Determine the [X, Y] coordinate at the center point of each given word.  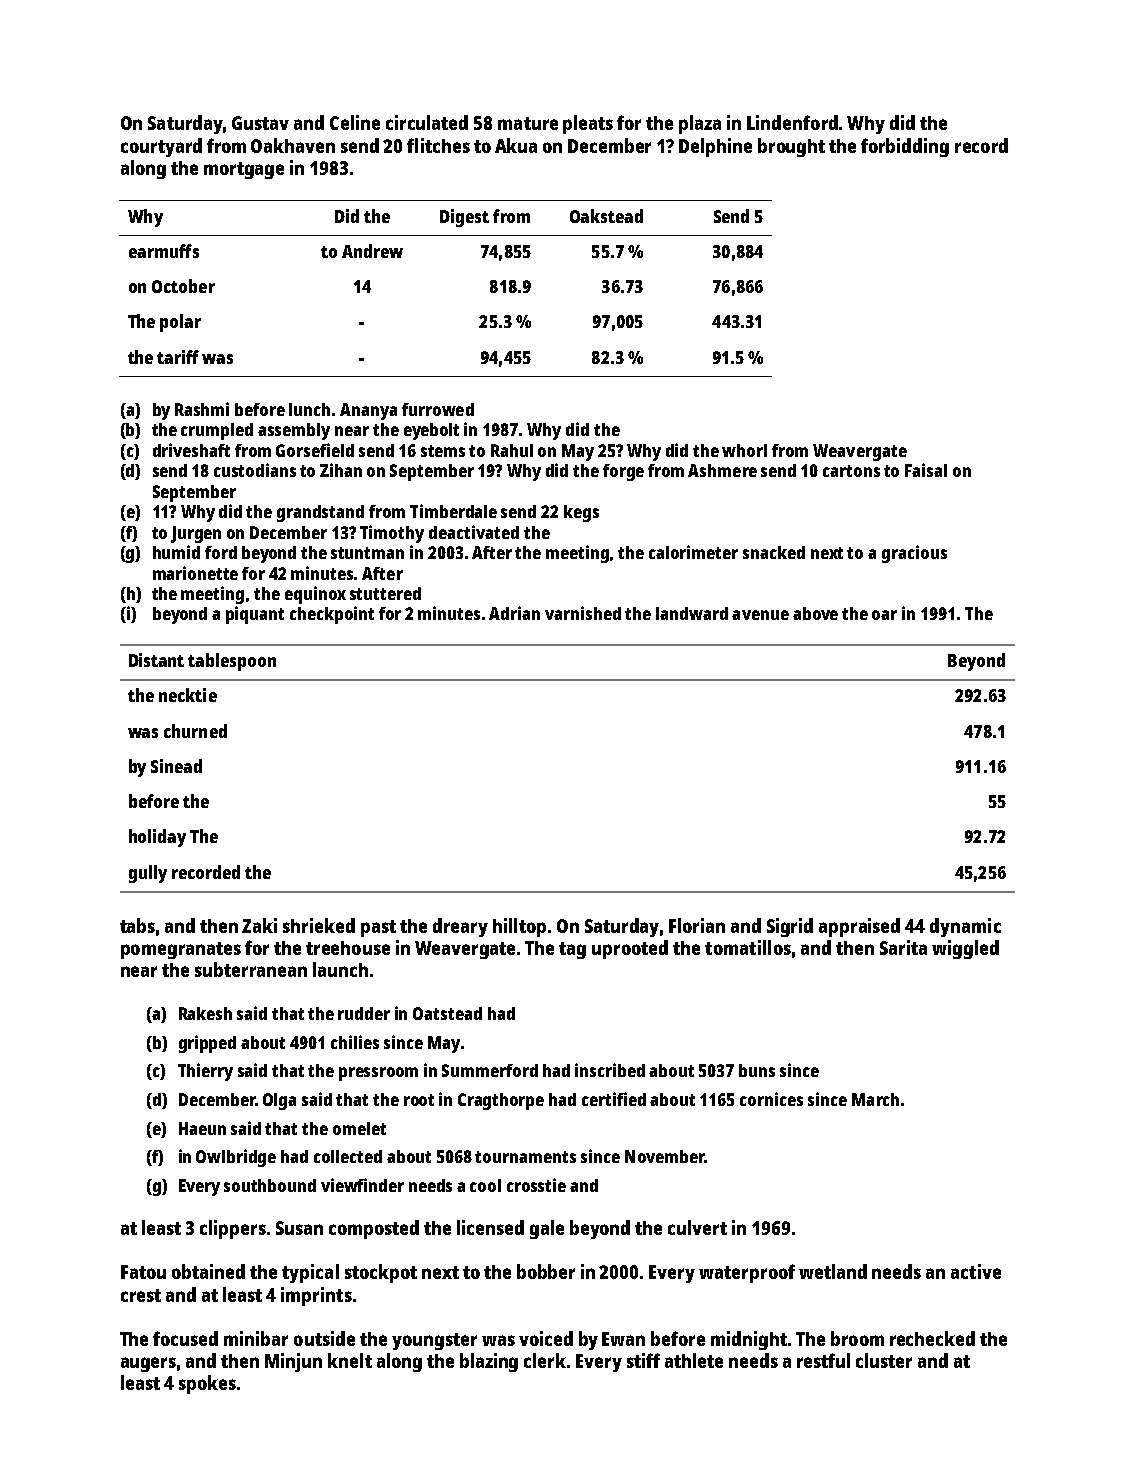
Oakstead [606, 216]
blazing [489, 1362]
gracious [914, 554]
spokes [207, 1384]
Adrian [514, 613]
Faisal [926, 470]
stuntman [367, 553]
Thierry [205, 1072]
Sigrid [790, 927]
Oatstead [447, 1013]
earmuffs [164, 251]
